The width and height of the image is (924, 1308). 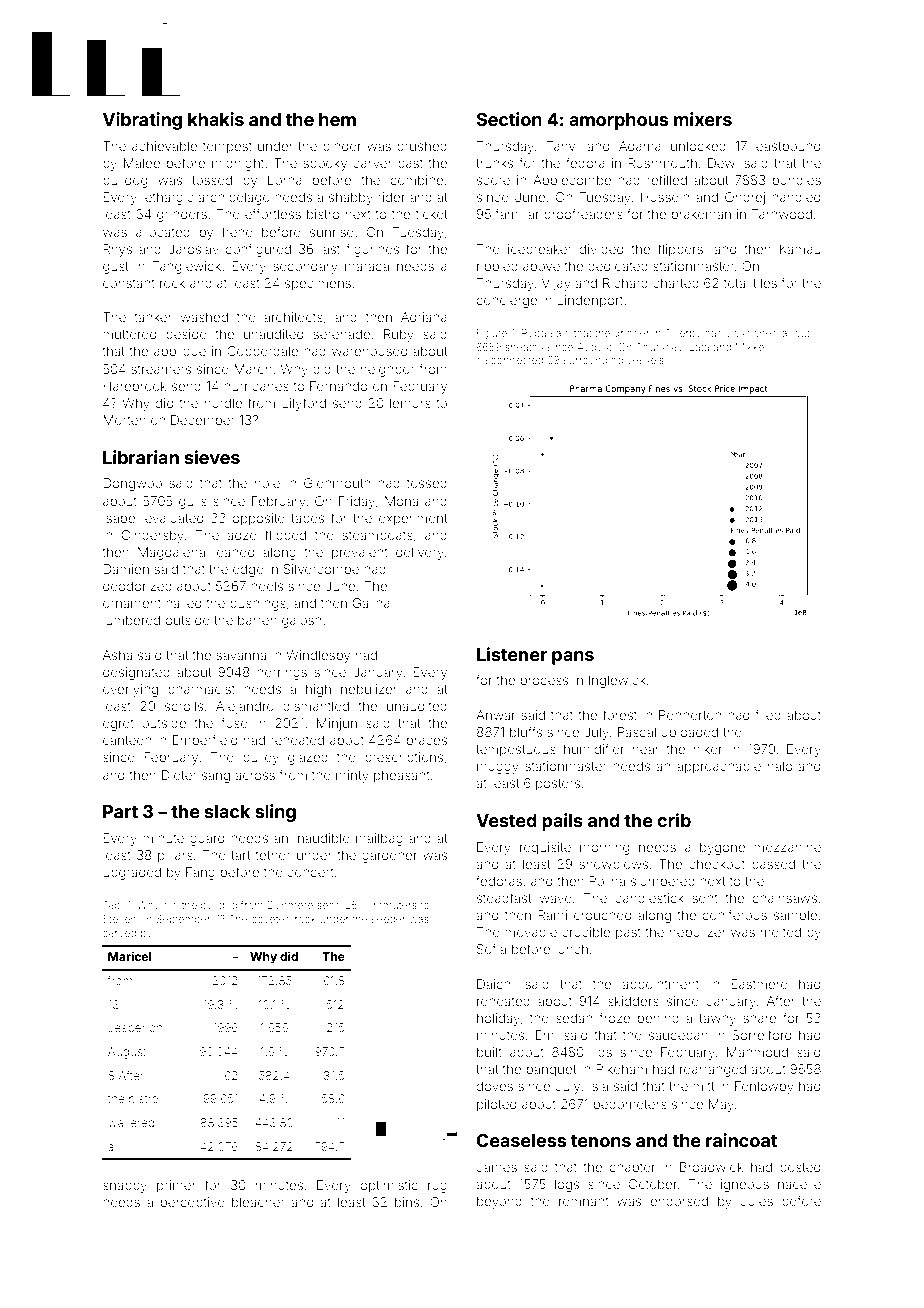 I want to click on Jesper, so click(x=127, y=1028).
